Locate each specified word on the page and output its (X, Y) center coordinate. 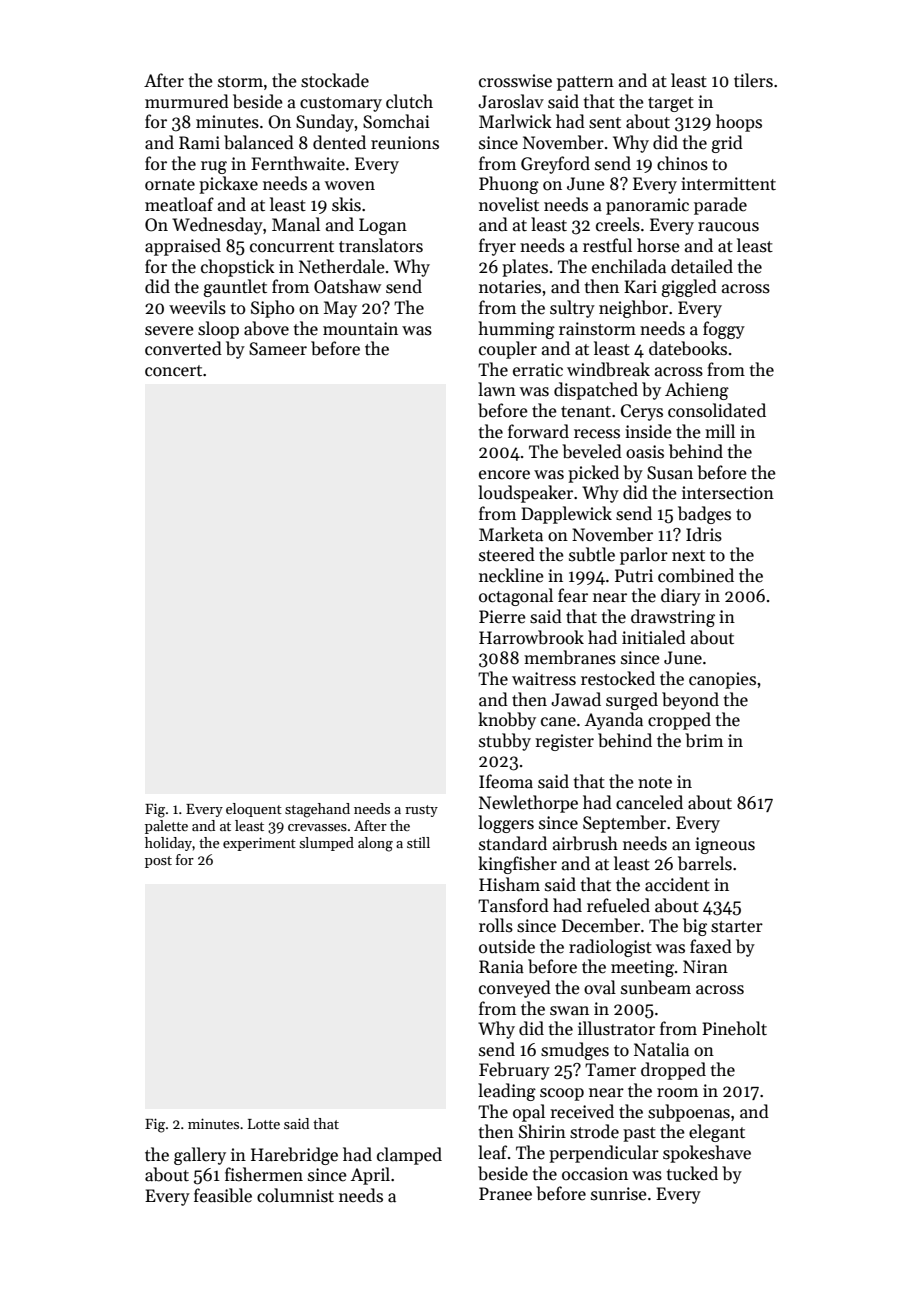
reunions (405, 143)
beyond (690, 701)
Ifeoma (506, 781)
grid (727, 144)
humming (516, 330)
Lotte (264, 1124)
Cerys (642, 412)
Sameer (278, 349)
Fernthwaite (298, 163)
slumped (327, 844)
